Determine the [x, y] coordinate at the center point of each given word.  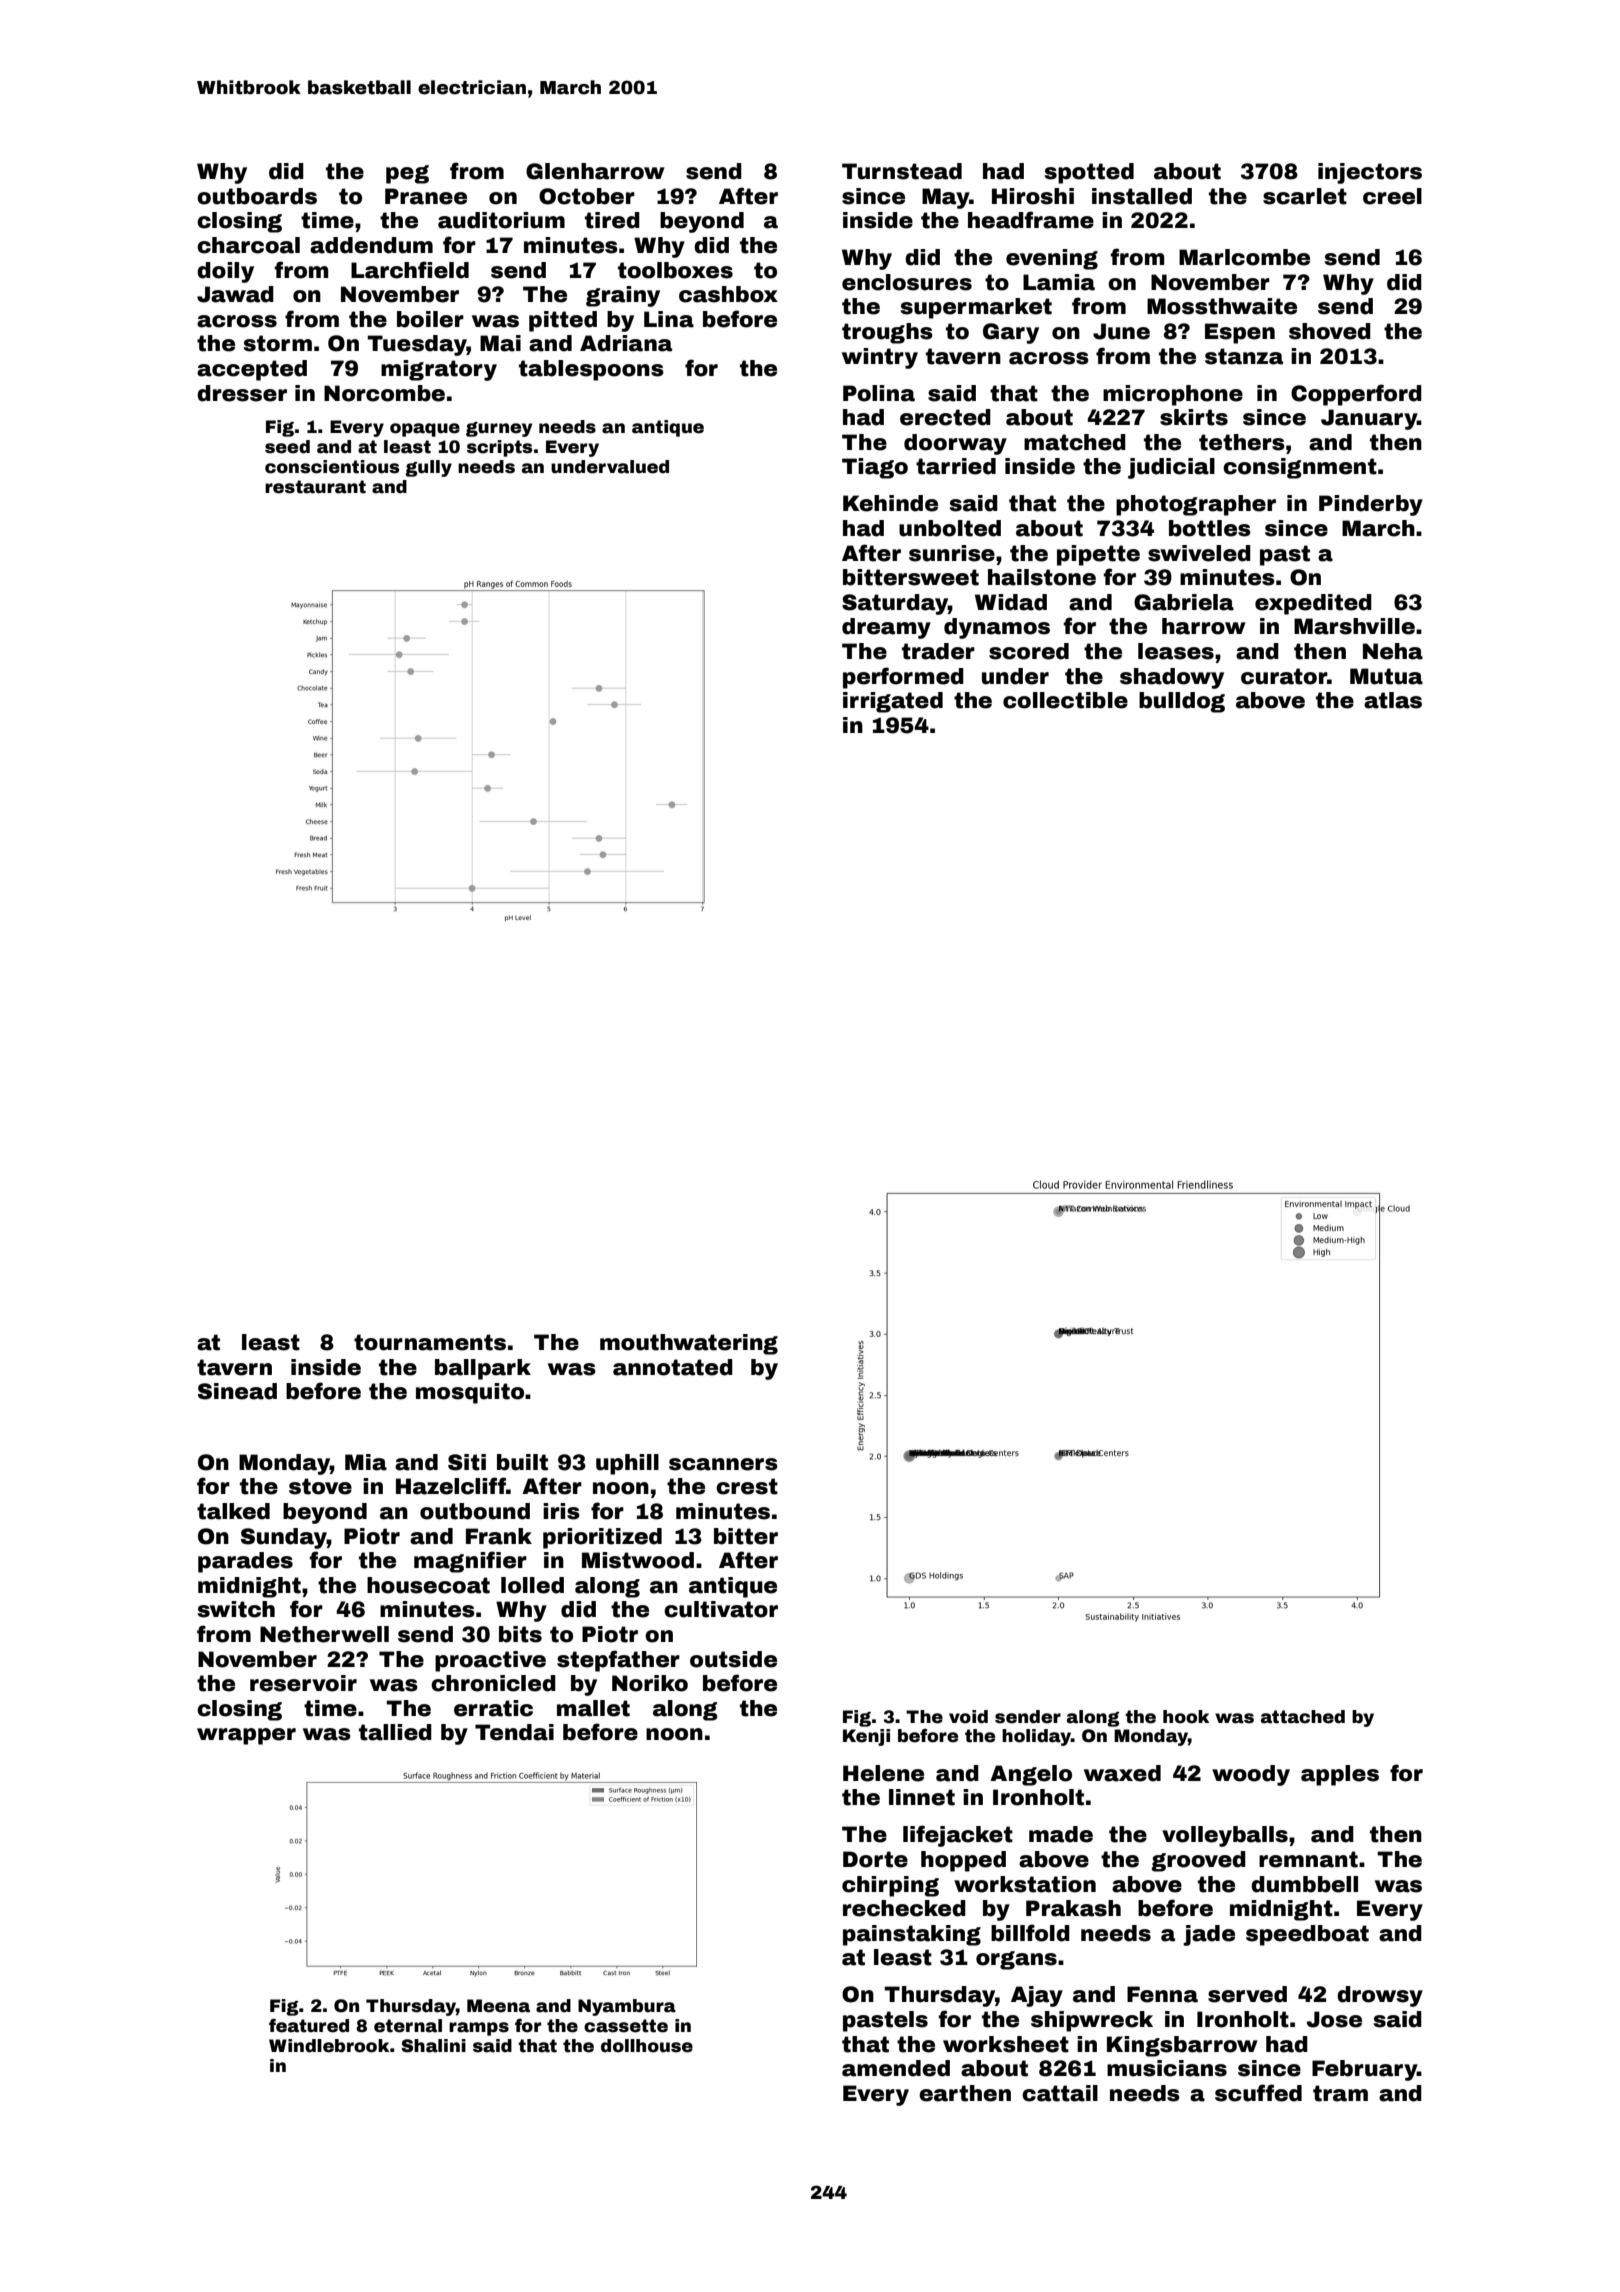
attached [1303, 1717]
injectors [1370, 173]
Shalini [433, 2046]
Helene [883, 1773]
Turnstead [902, 171]
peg [407, 174]
